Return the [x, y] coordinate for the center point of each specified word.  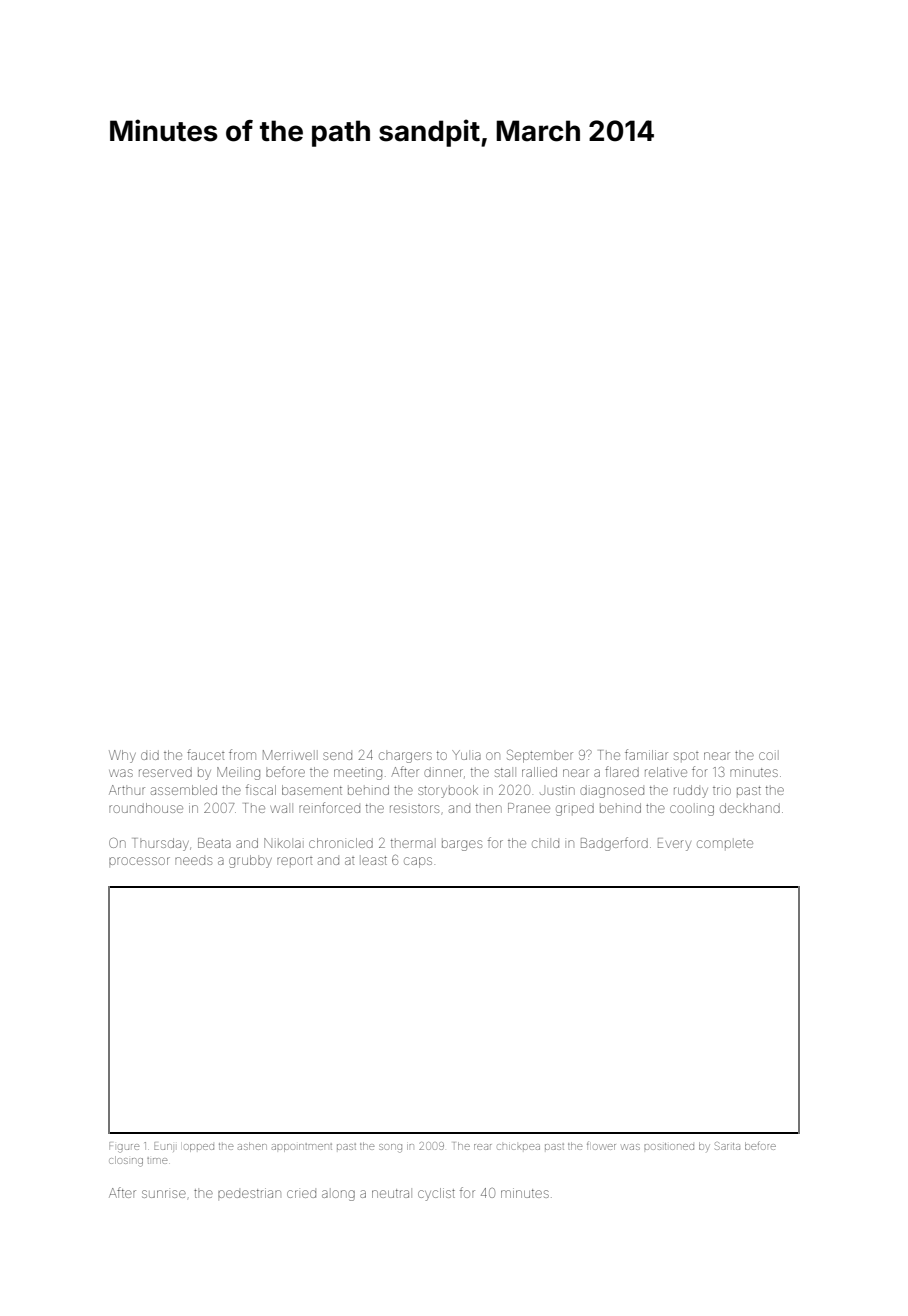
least [374, 860]
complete [725, 844]
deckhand [750, 808]
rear [482, 1147]
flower [601, 1146]
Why [122, 756]
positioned [669, 1146]
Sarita [727, 1146]
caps [418, 862]
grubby [250, 861]
